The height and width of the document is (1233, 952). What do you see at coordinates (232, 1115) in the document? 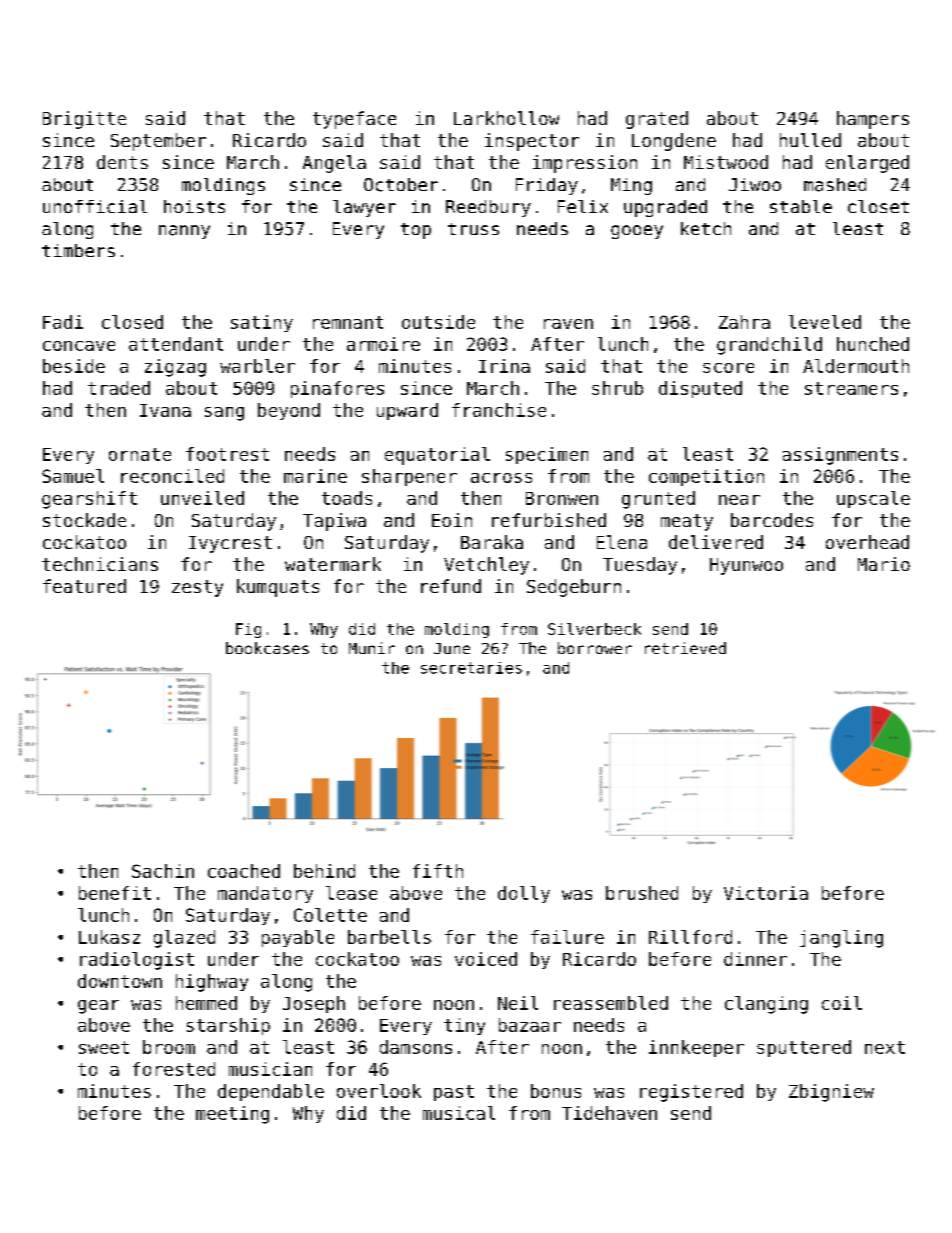
I see `meeting` at bounding box center [232, 1115].
